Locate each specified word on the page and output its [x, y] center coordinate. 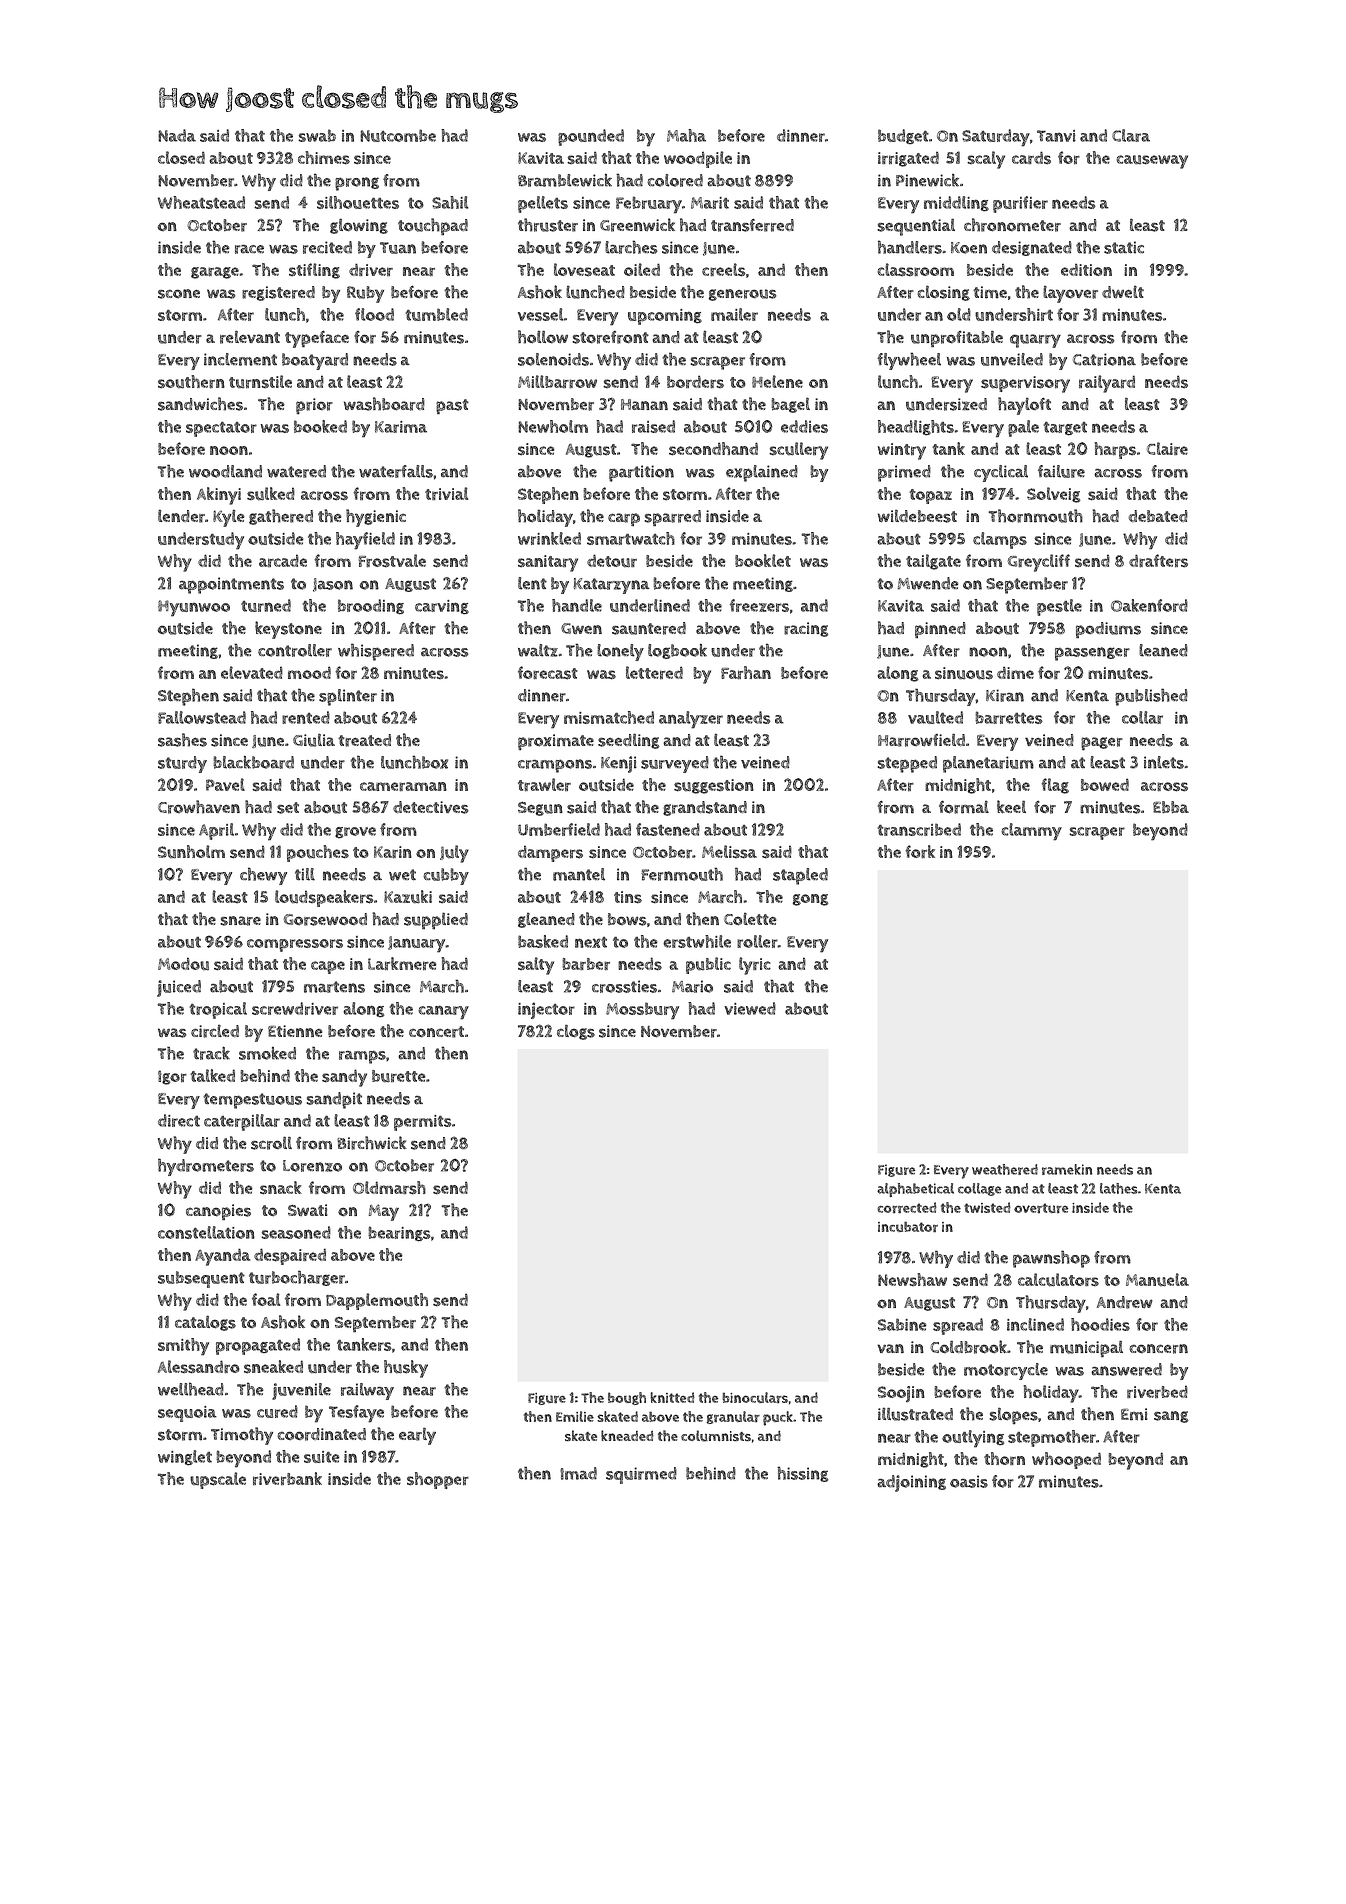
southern [191, 382]
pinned [940, 630]
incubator [908, 1226]
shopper [438, 1480]
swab [317, 135]
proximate [556, 742]
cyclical [1001, 473]
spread [958, 1326]
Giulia [314, 740]
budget [903, 137]
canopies [218, 1212]
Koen [969, 248]
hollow [543, 337]
